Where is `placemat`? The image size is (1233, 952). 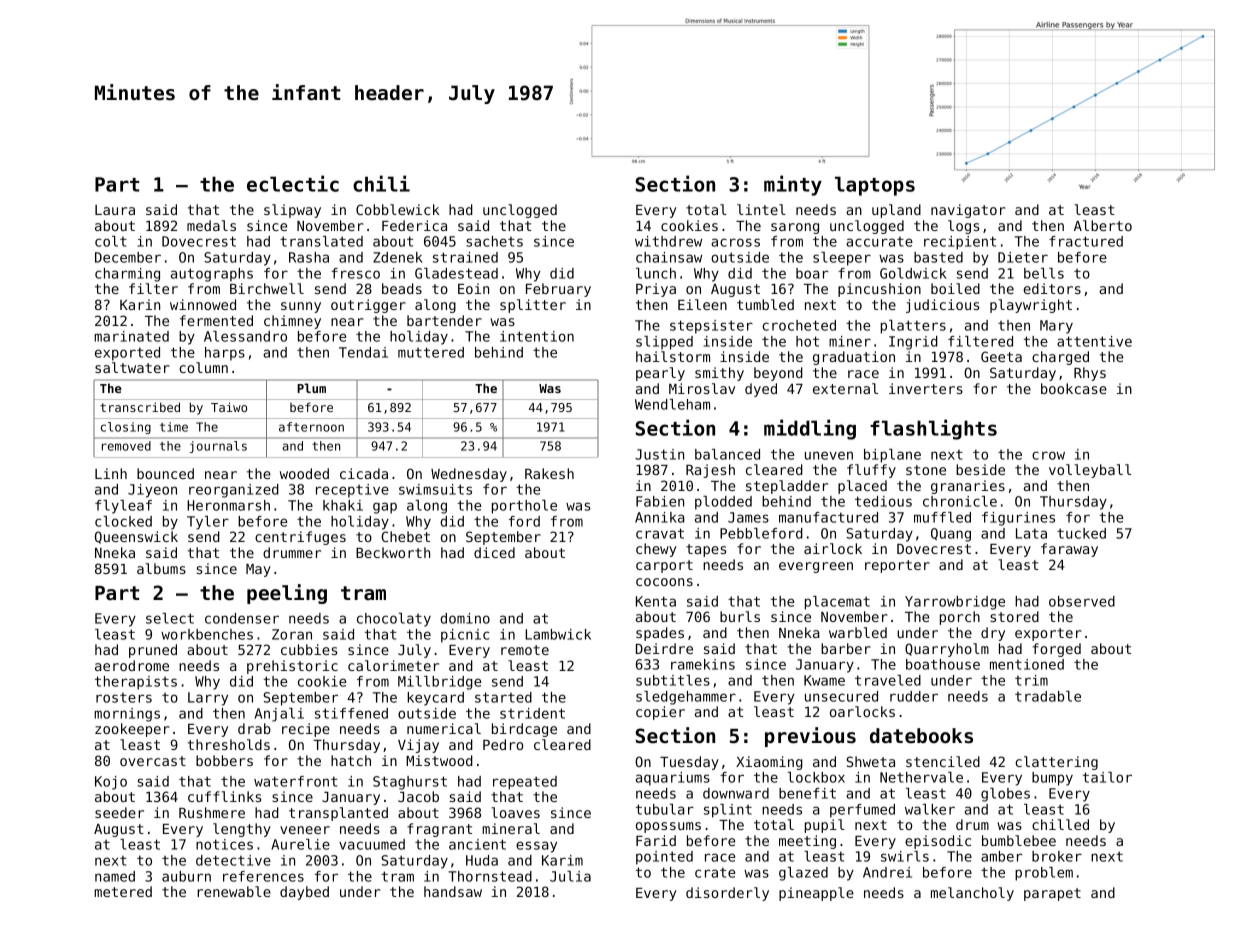 placemat is located at coordinates (837, 603).
